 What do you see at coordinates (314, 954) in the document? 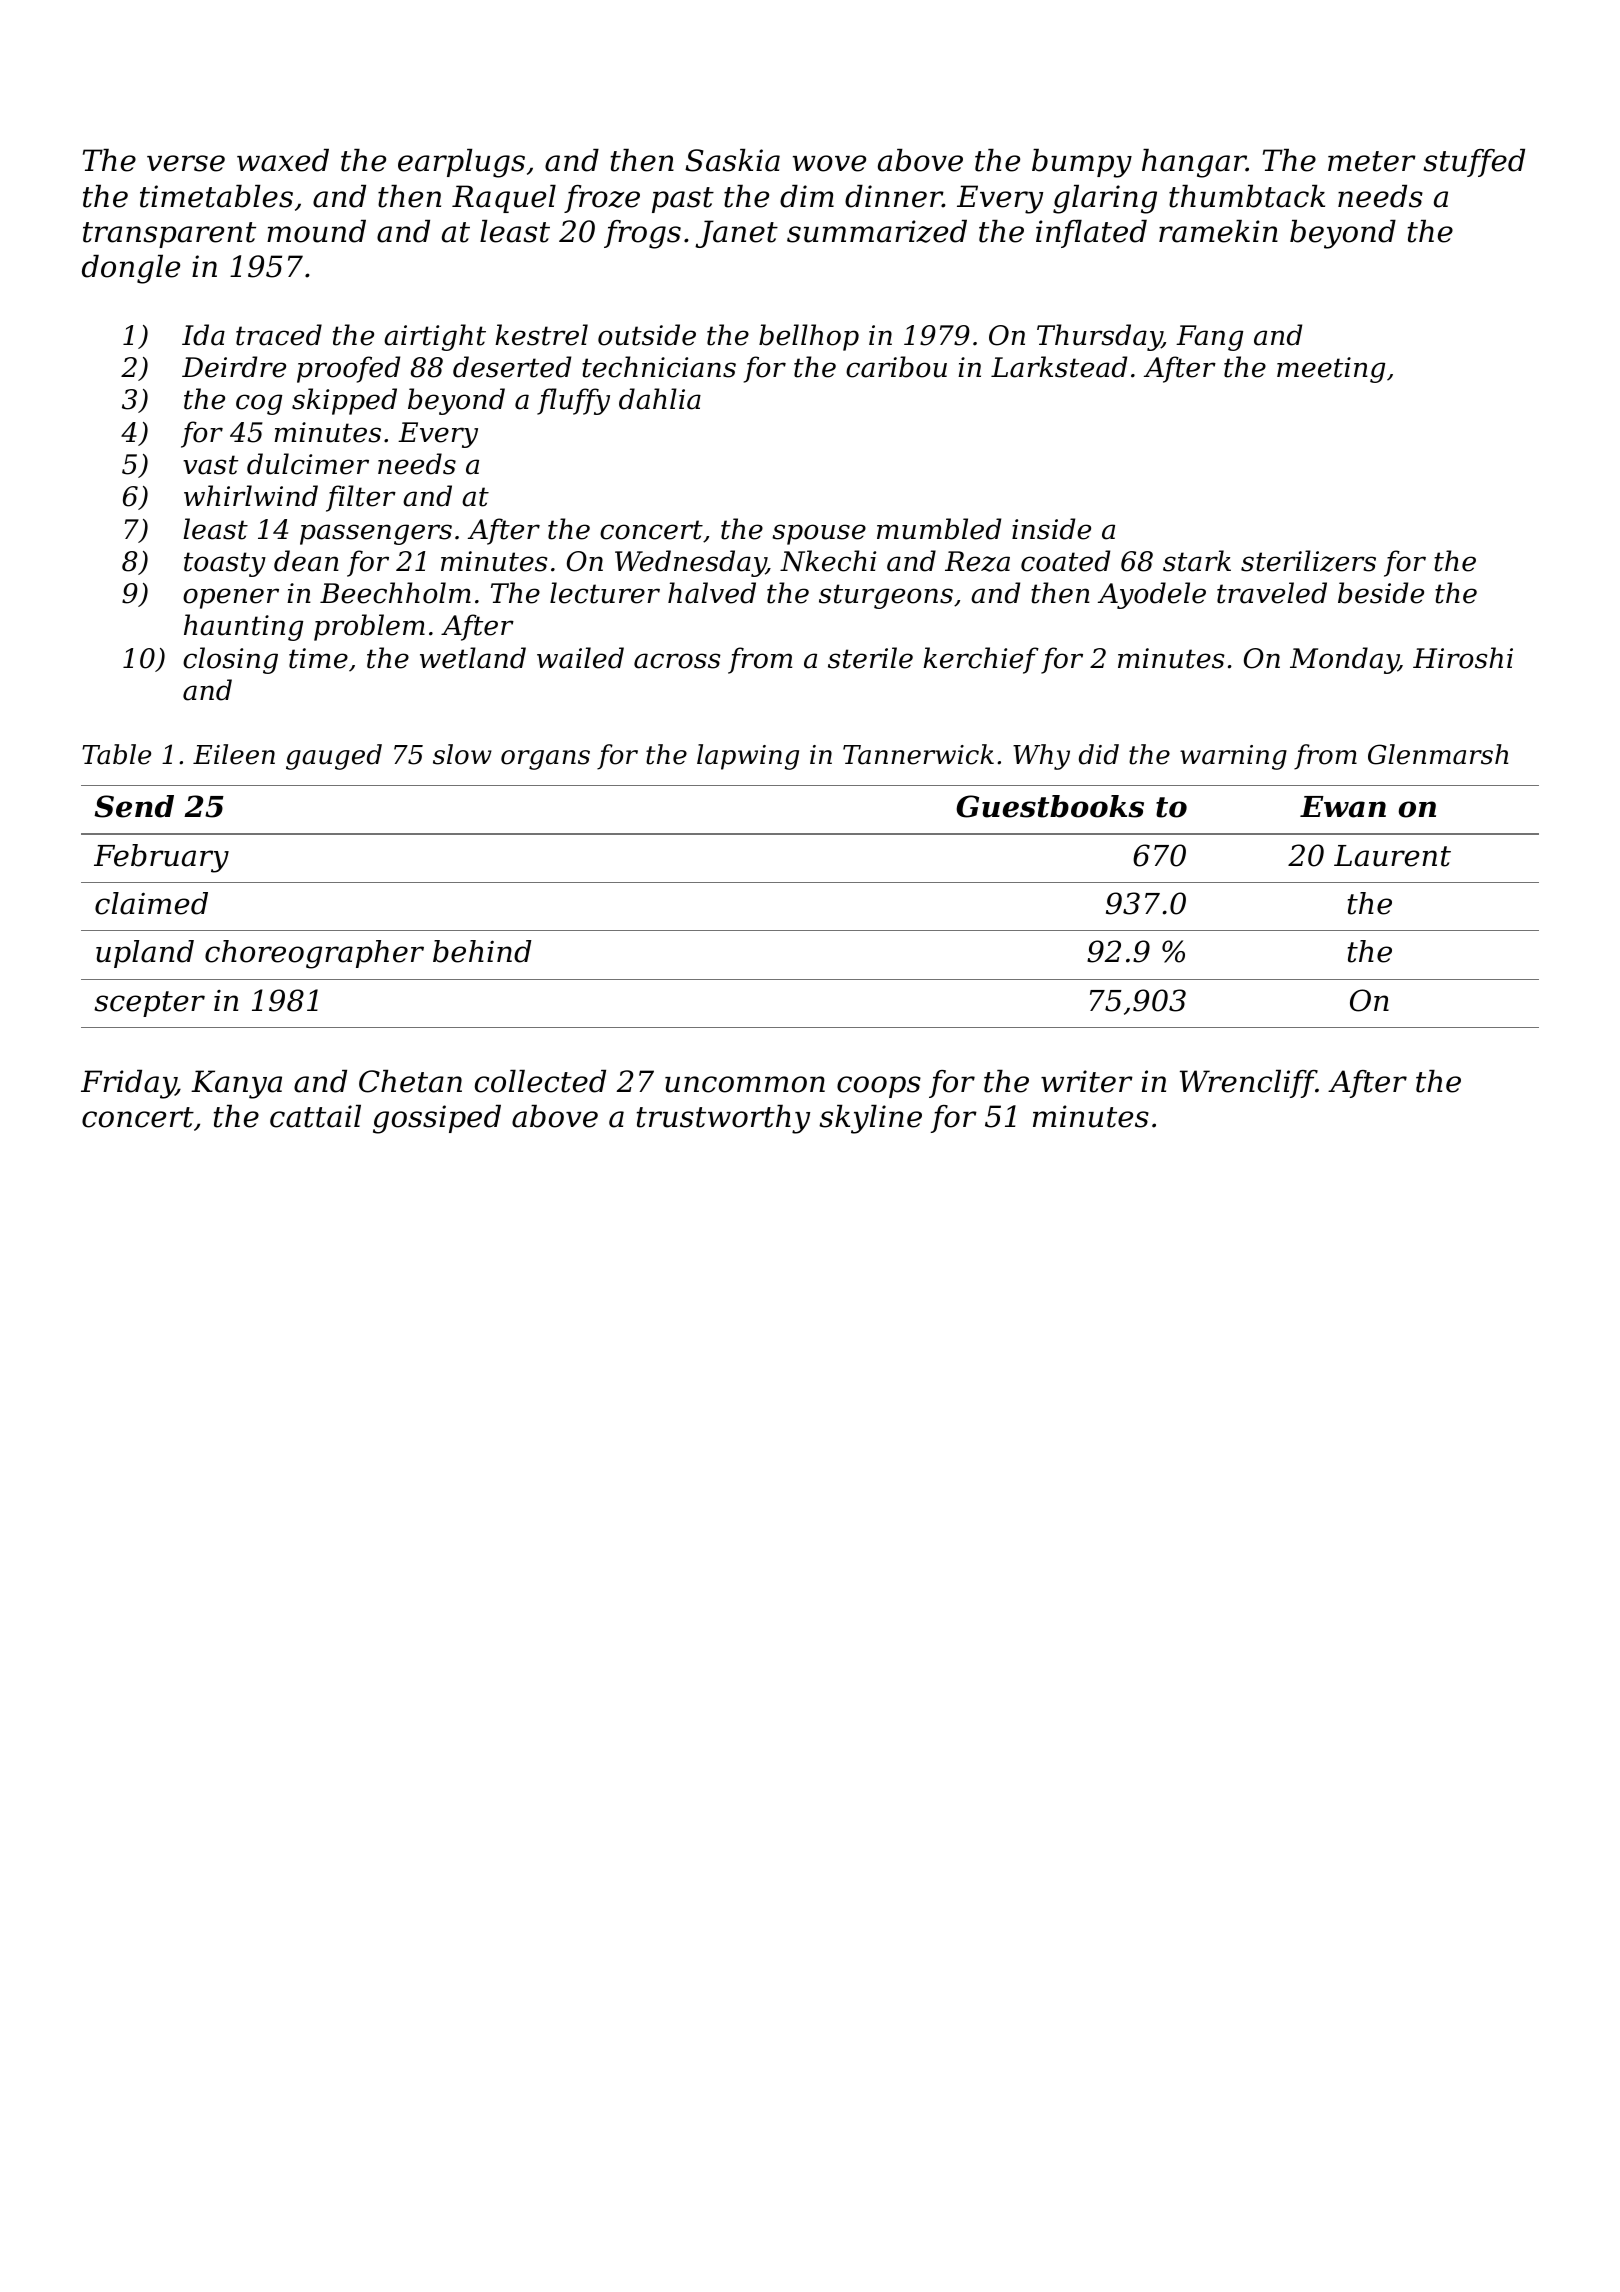
I see `choreographer` at bounding box center [314, 954].
